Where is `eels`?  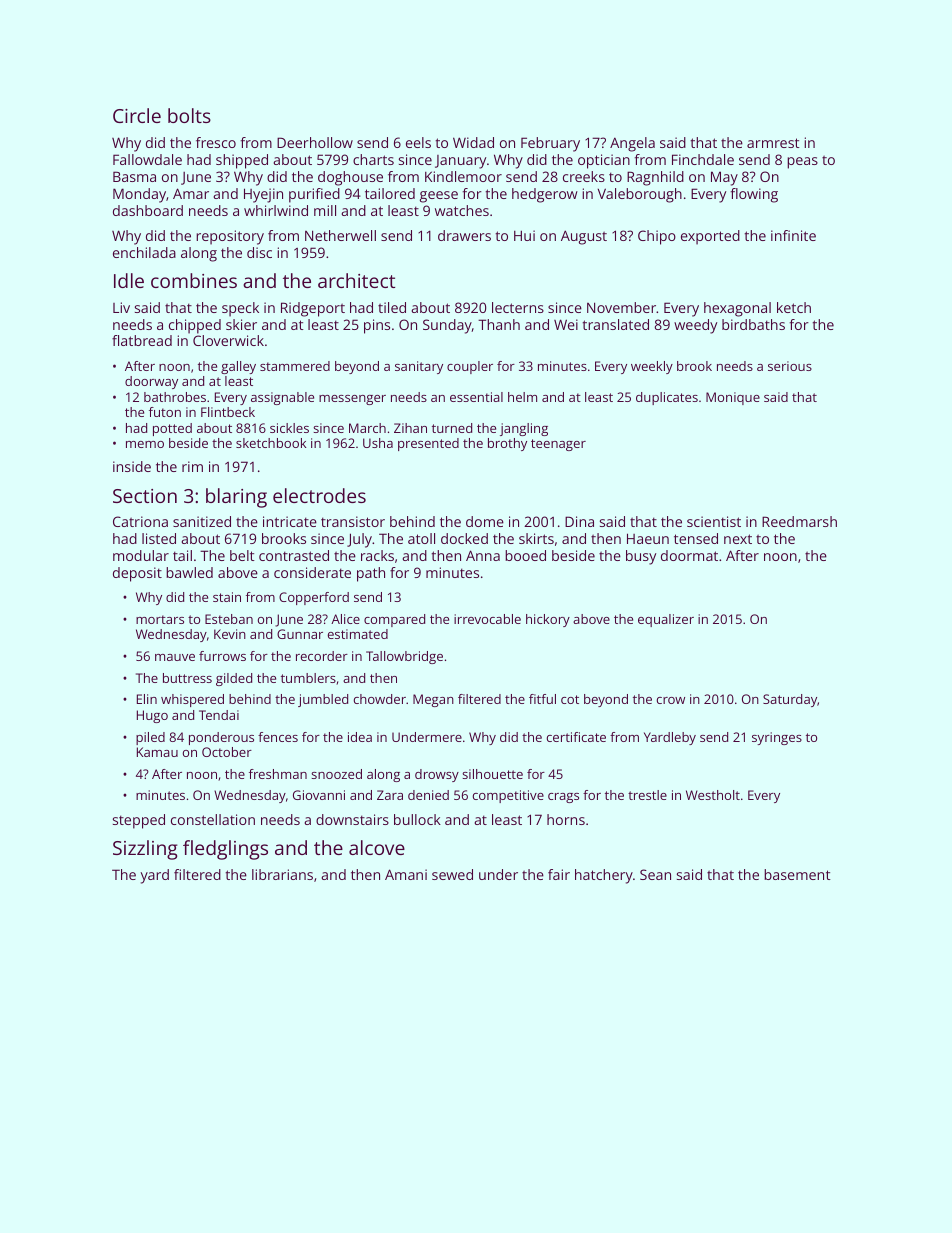
eels is located at coordinates (418, 142).
